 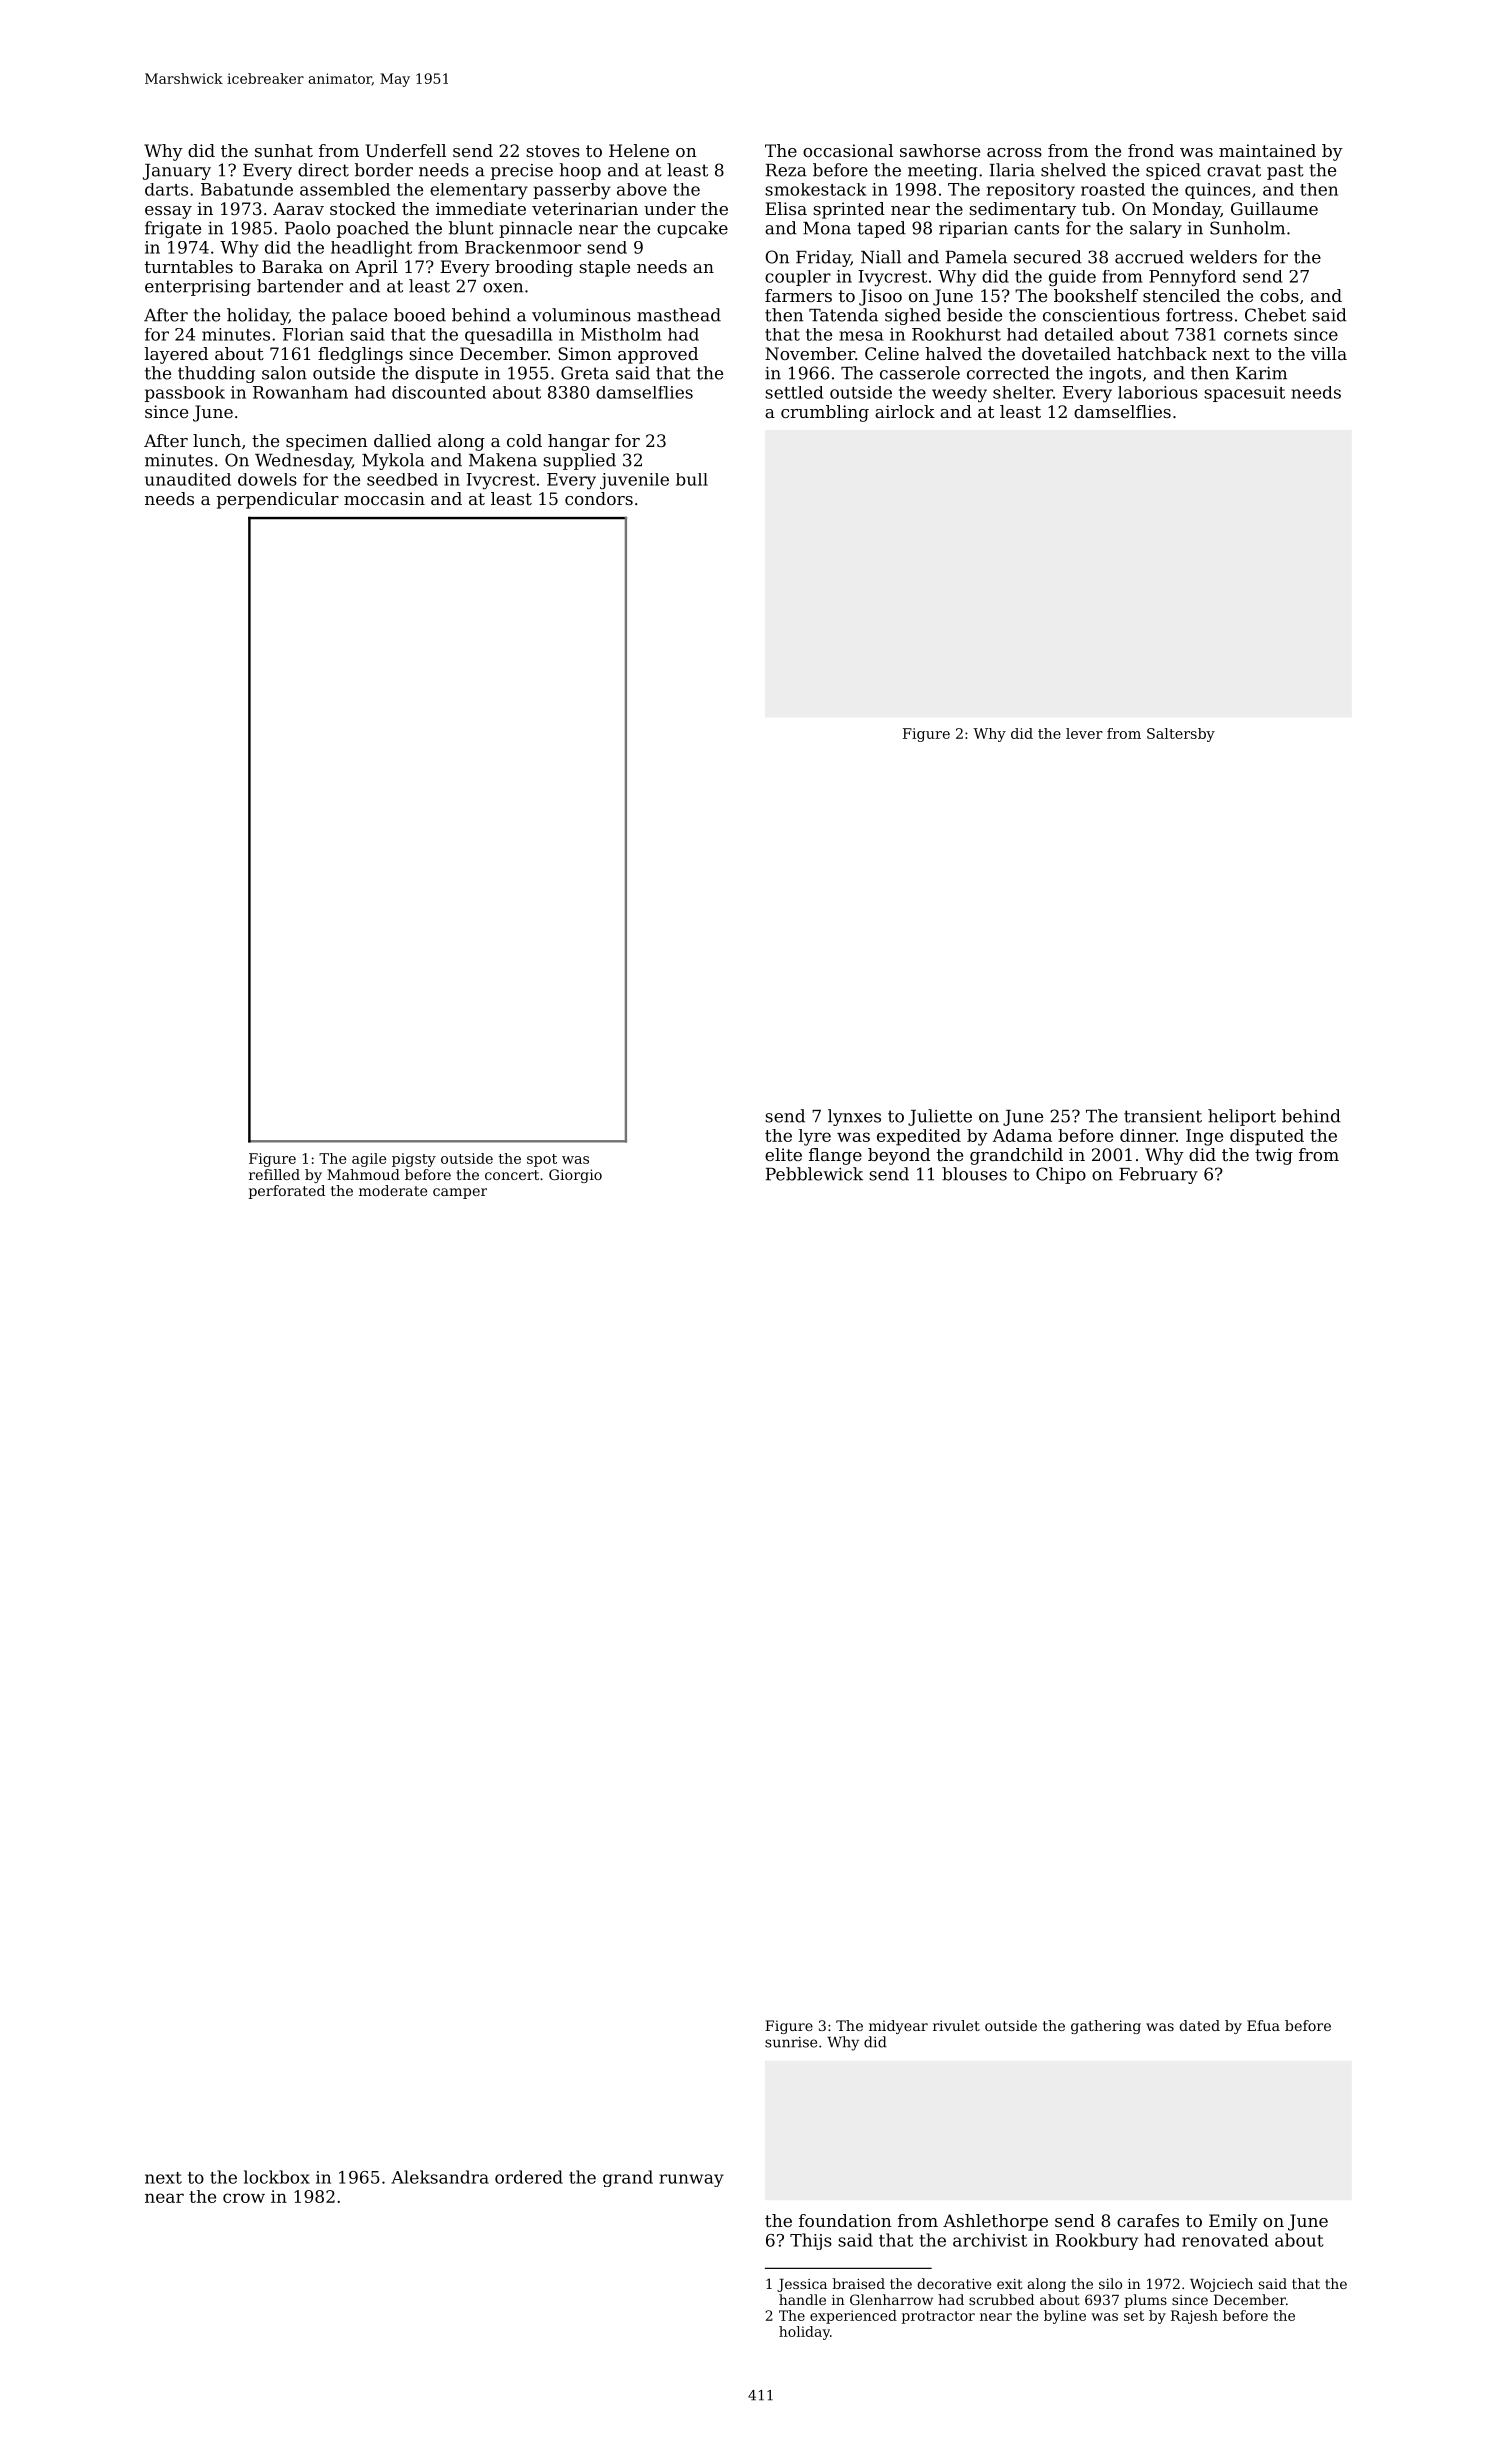 What do you see at coordinates (1096, 208) in the screenshot?
I see `tub` at bounding box center [1096, 208].
